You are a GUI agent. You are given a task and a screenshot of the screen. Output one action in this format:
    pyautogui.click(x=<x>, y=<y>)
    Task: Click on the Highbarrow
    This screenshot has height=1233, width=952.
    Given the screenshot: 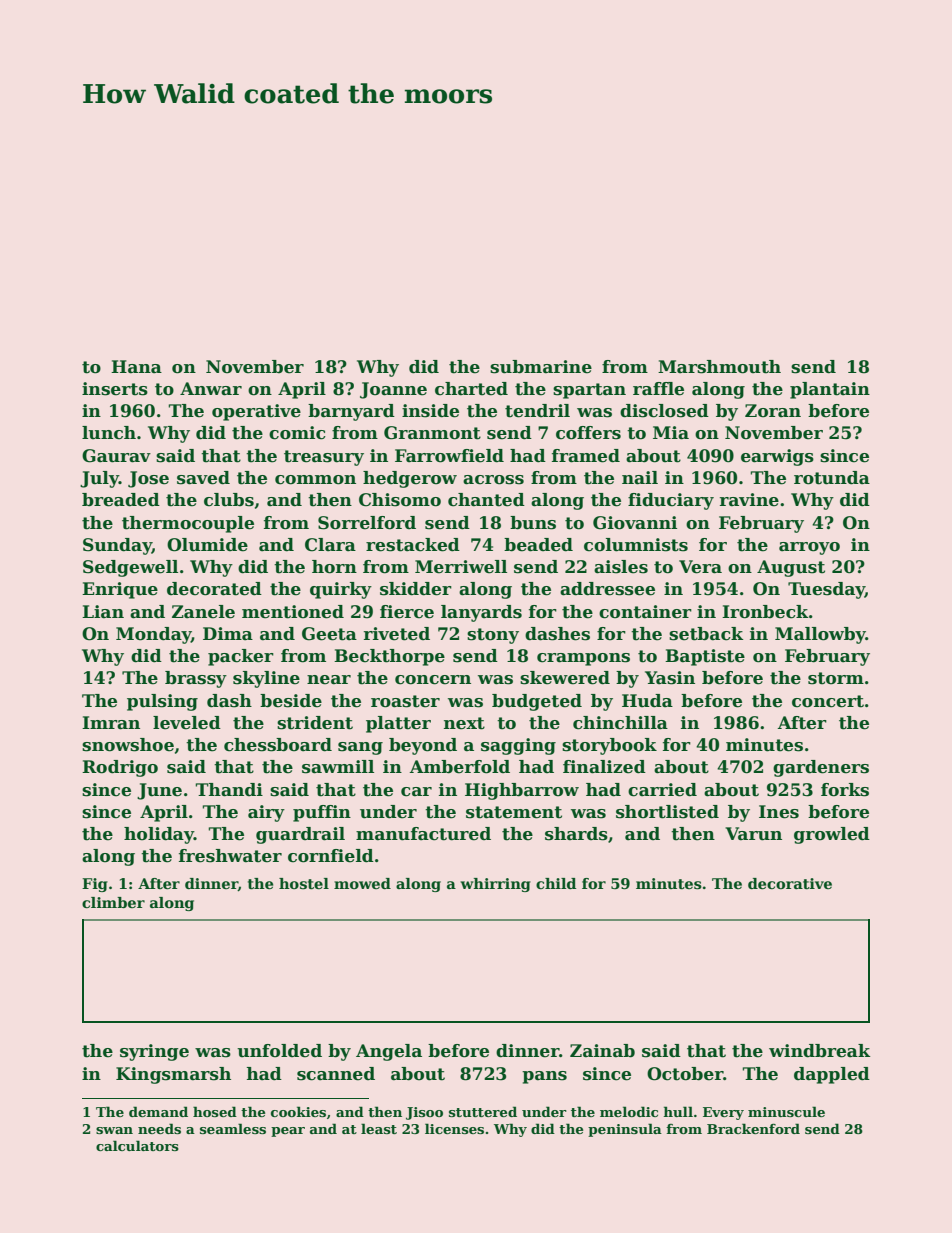 What is the action you would take?
    pyautogui.click(x=522, y=791)
